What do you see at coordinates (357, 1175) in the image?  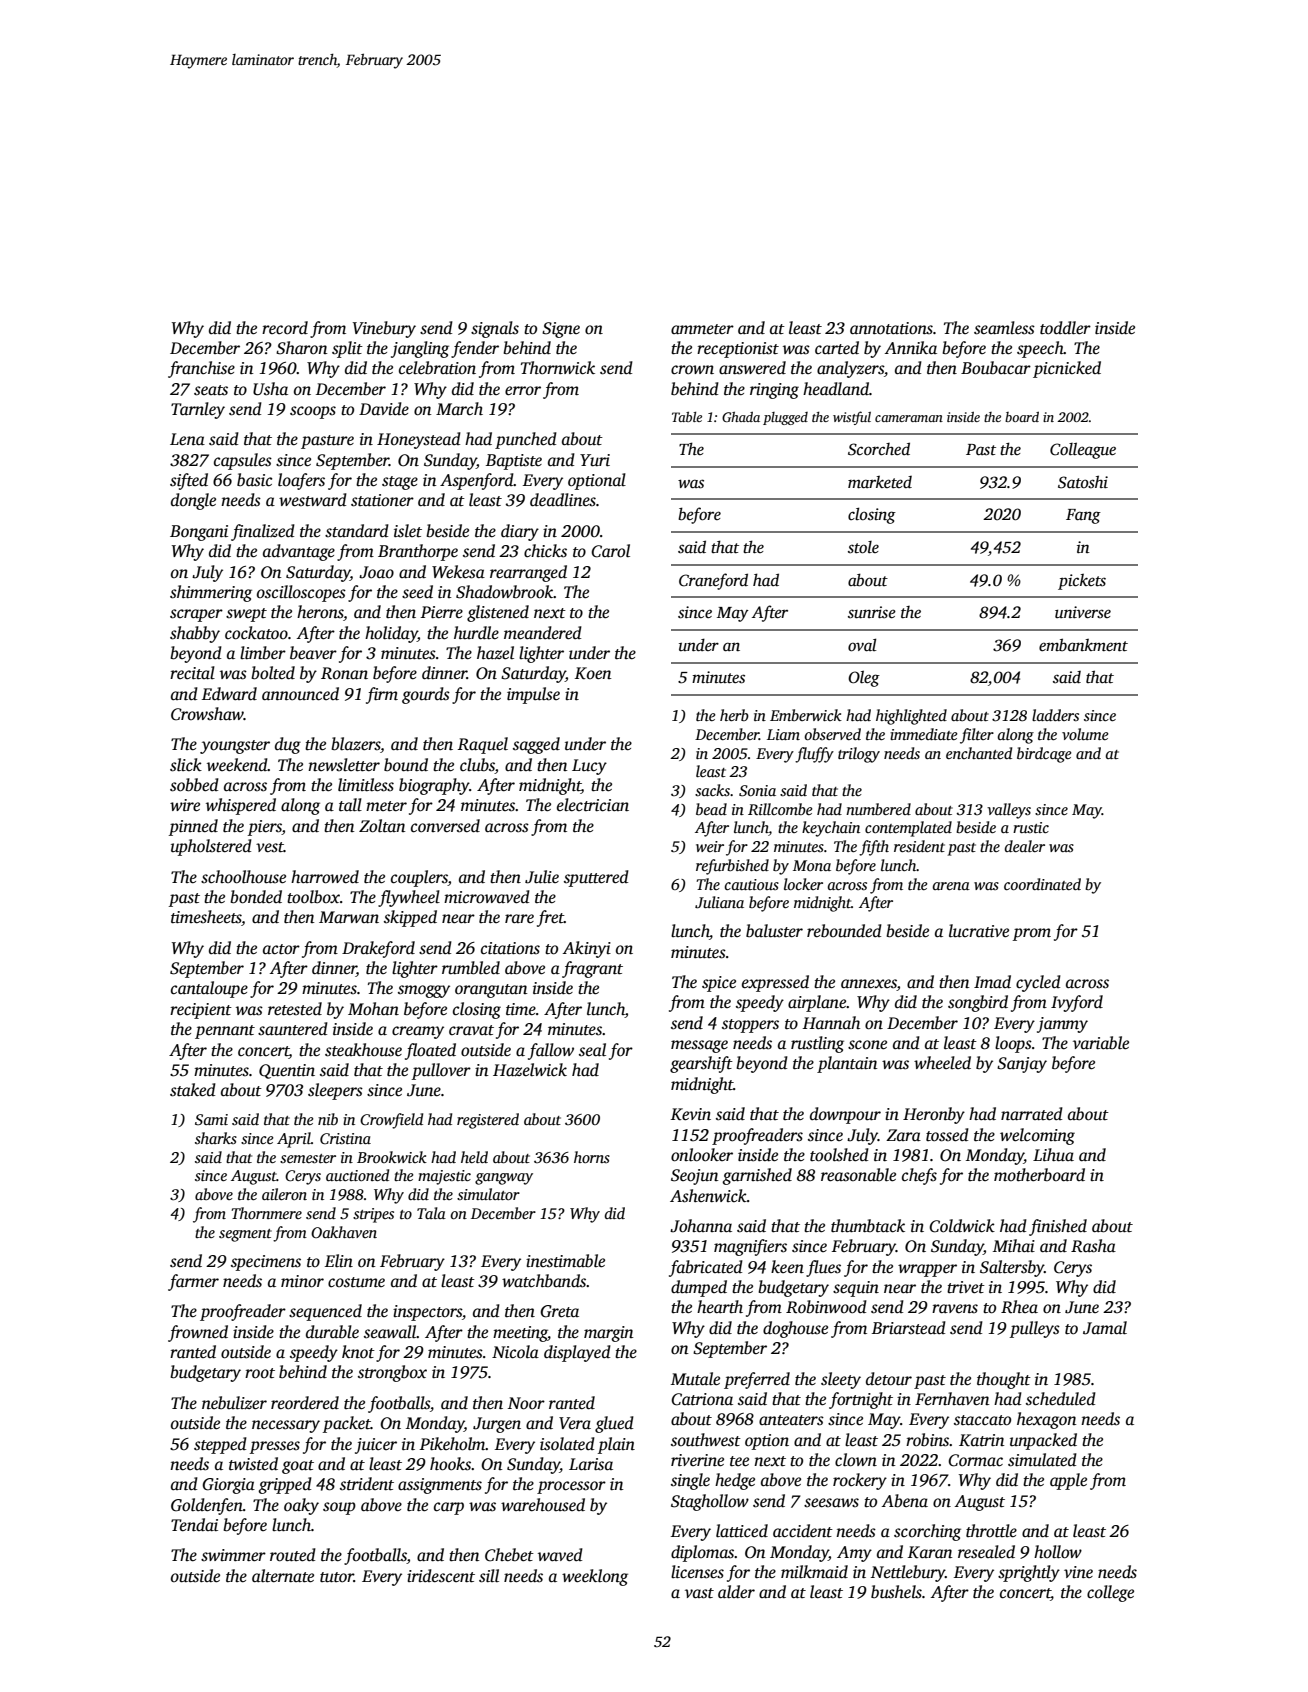 I see `auctioned` at bounding box center [357, 1175].
